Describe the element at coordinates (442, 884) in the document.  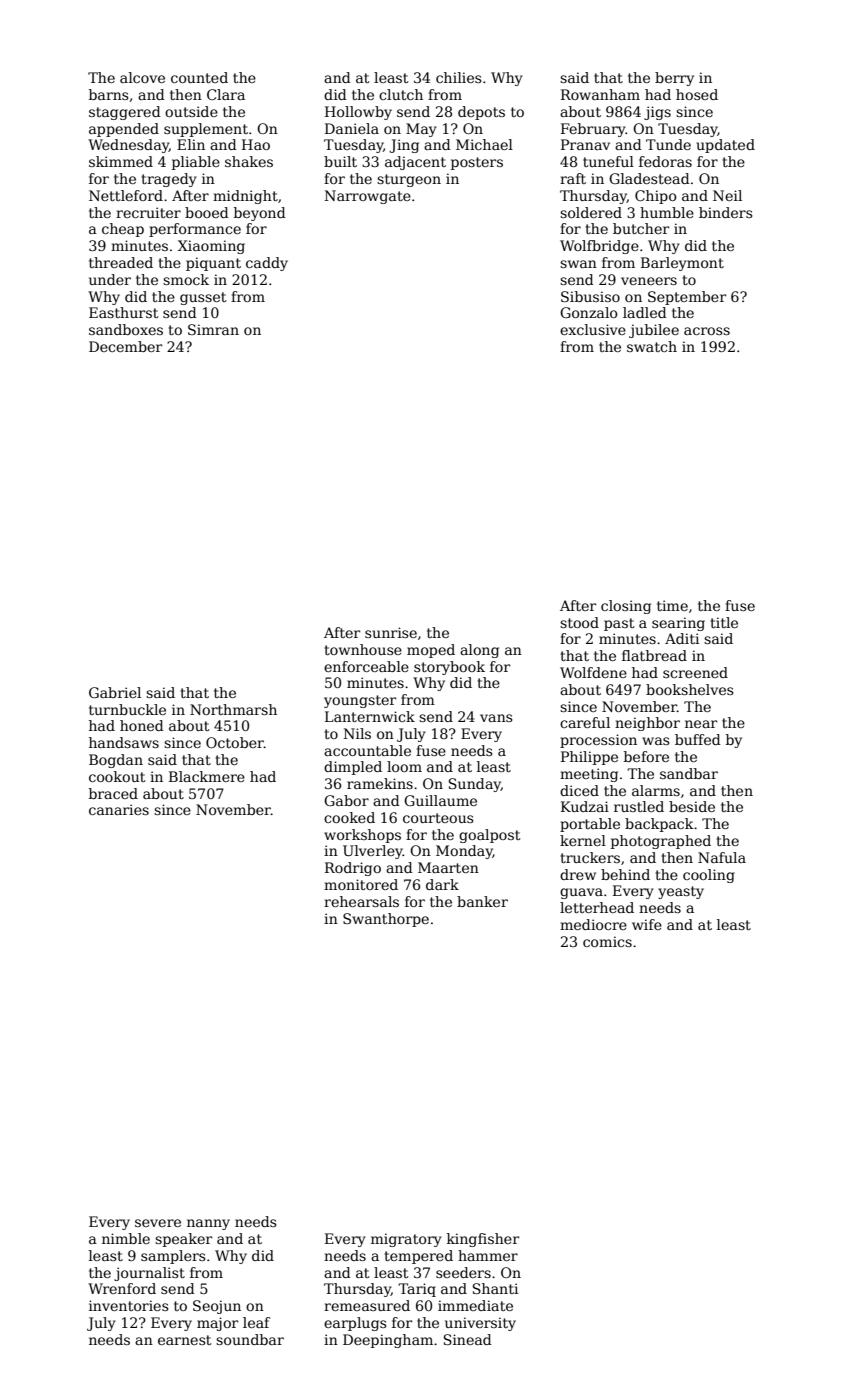
I see `dark` at that location.
